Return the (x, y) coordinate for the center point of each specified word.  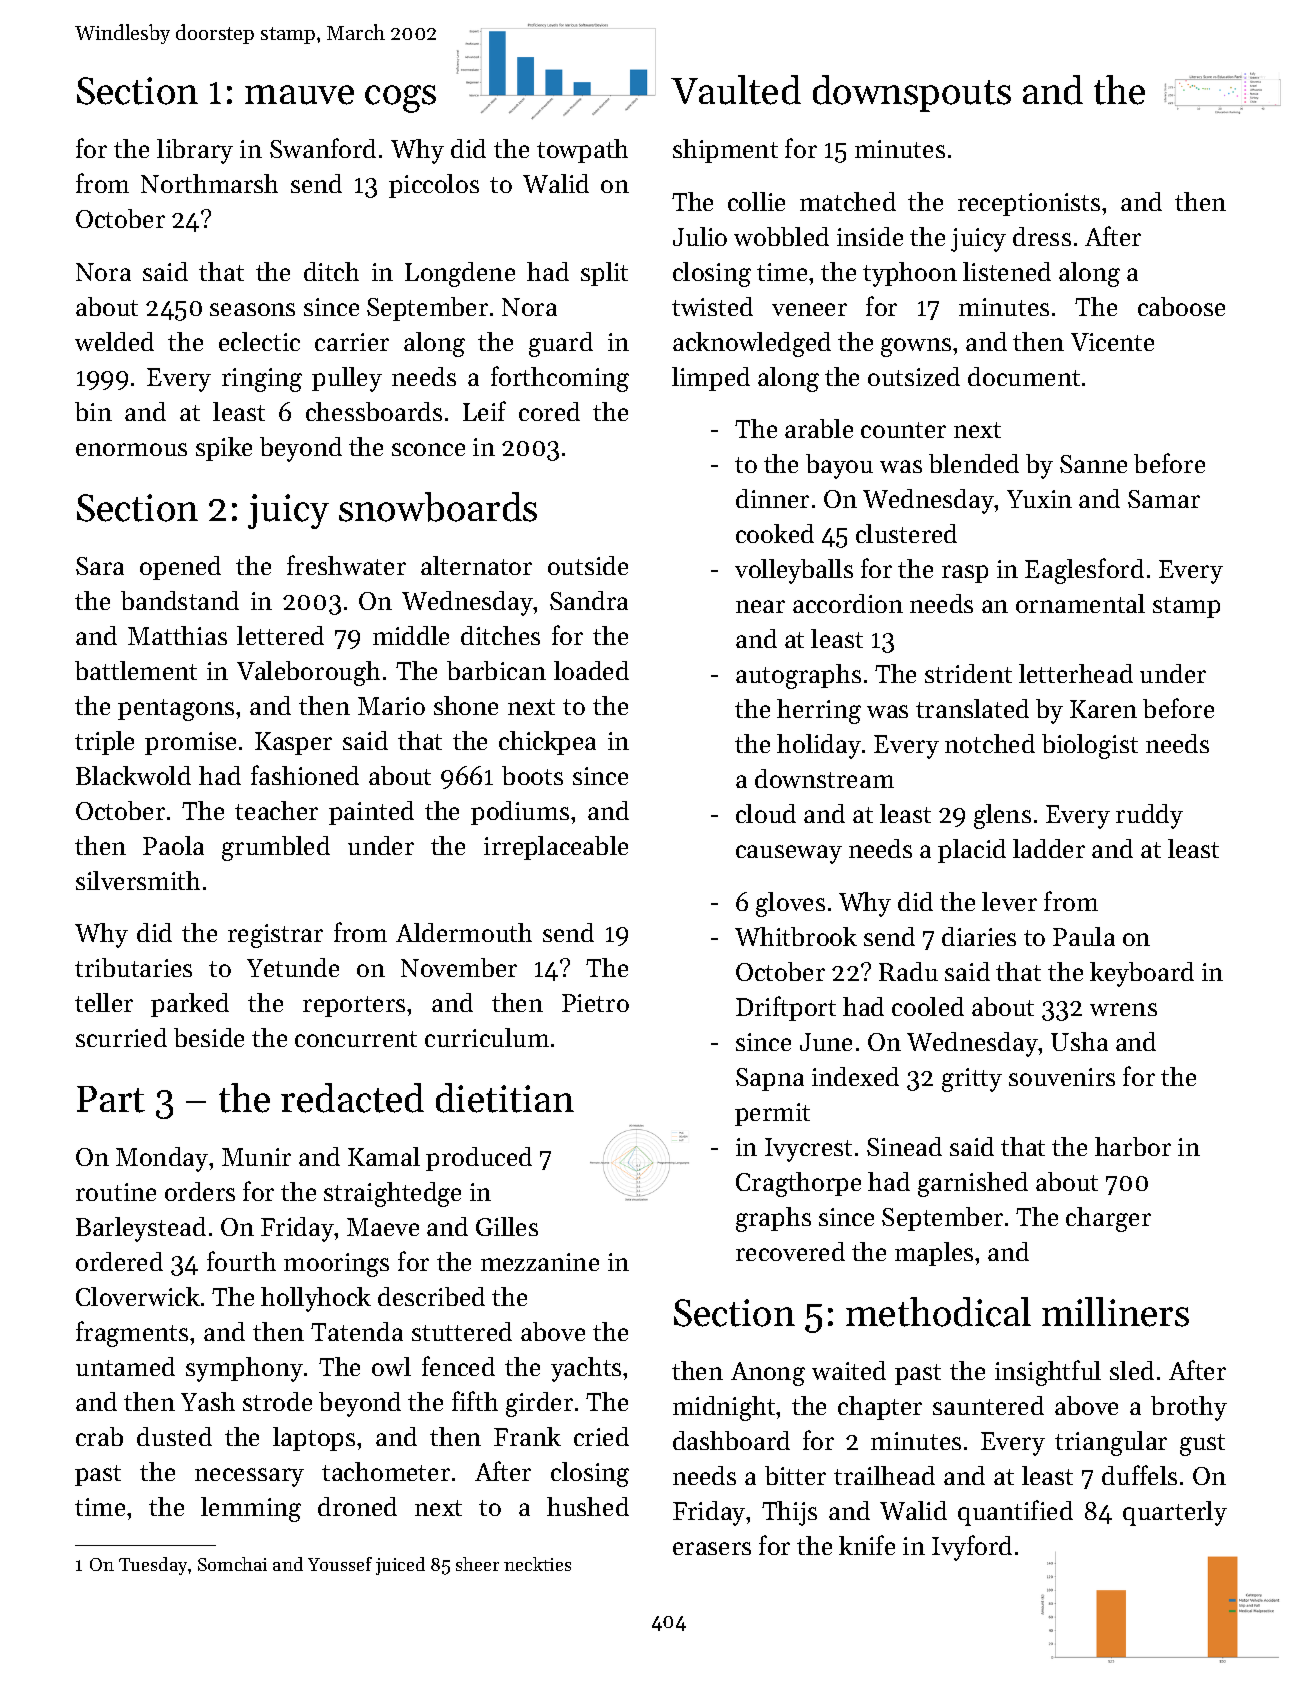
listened (1007, 271)
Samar (1164, 499)
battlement (136, 670)
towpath (582, 151)
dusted (174, 1436)
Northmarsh (209, 183)
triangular (1111, 1443)
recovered (790, 1251)
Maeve (383, 1227)
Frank (527, 1436)
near (760, 606)
